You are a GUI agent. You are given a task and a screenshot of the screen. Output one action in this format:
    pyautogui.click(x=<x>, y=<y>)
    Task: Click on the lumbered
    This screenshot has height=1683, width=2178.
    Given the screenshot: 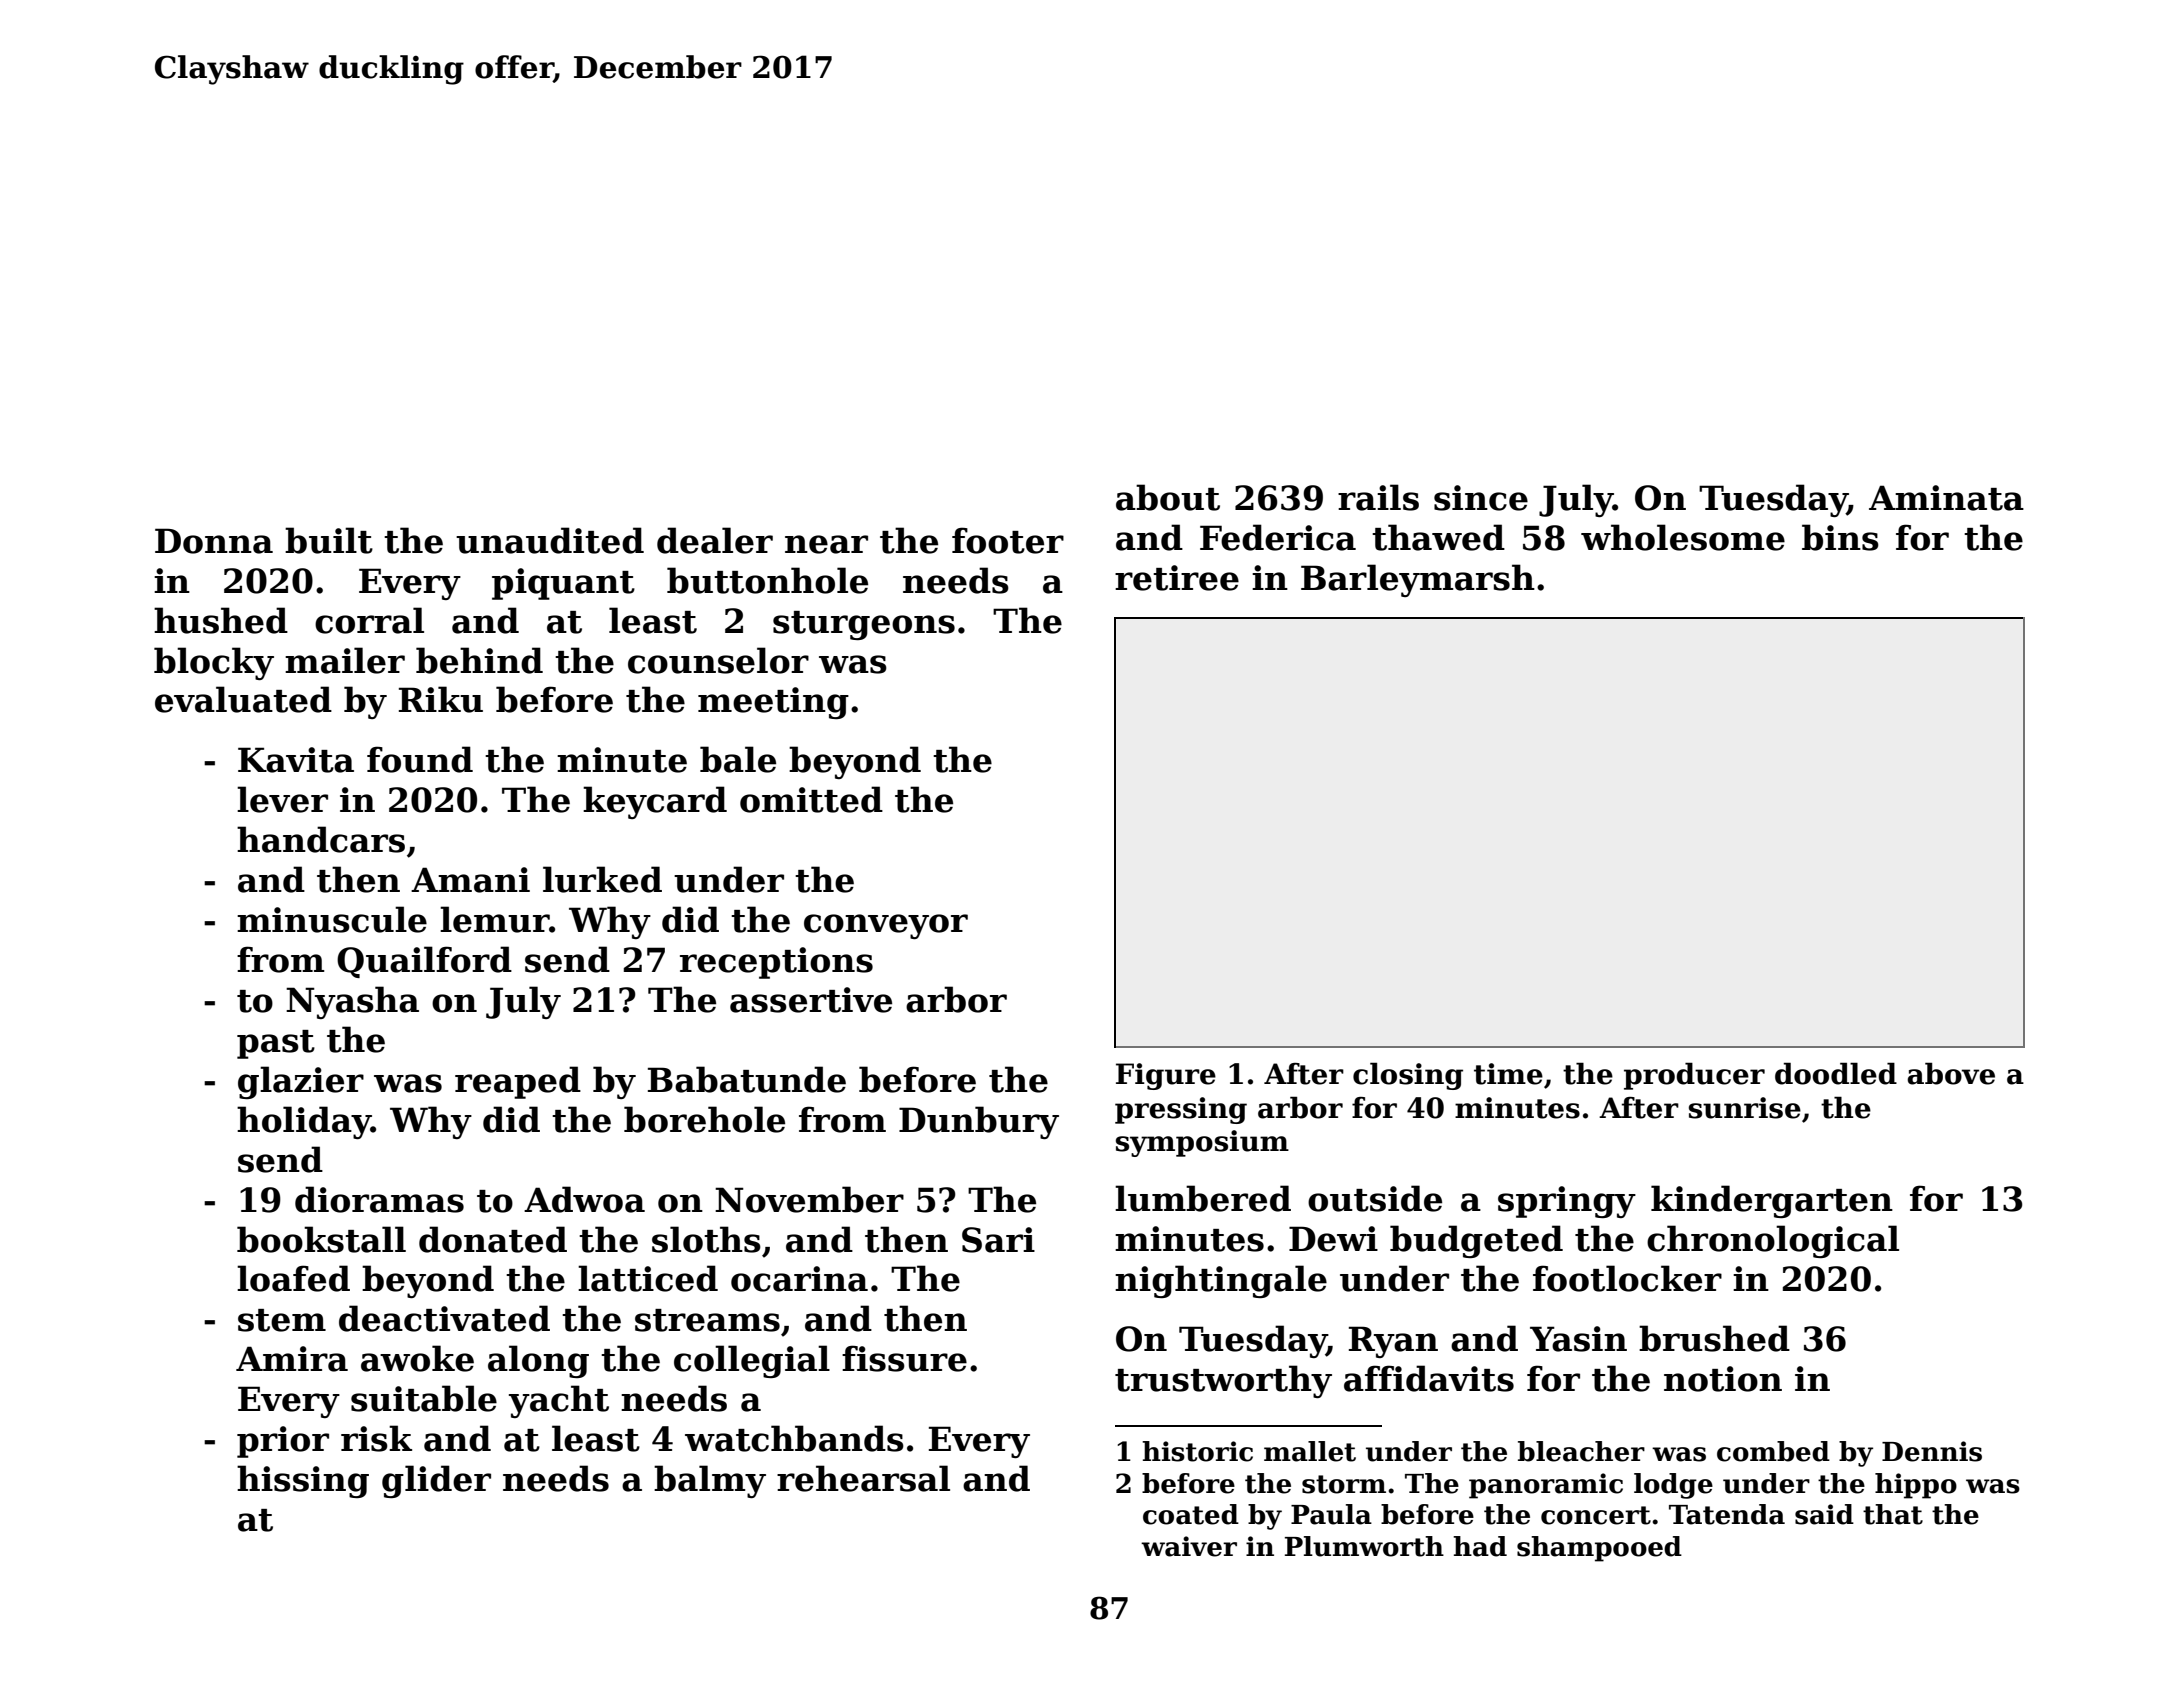 What is the action you would take?
    pyautogui.click(x=1203, y=1198)
